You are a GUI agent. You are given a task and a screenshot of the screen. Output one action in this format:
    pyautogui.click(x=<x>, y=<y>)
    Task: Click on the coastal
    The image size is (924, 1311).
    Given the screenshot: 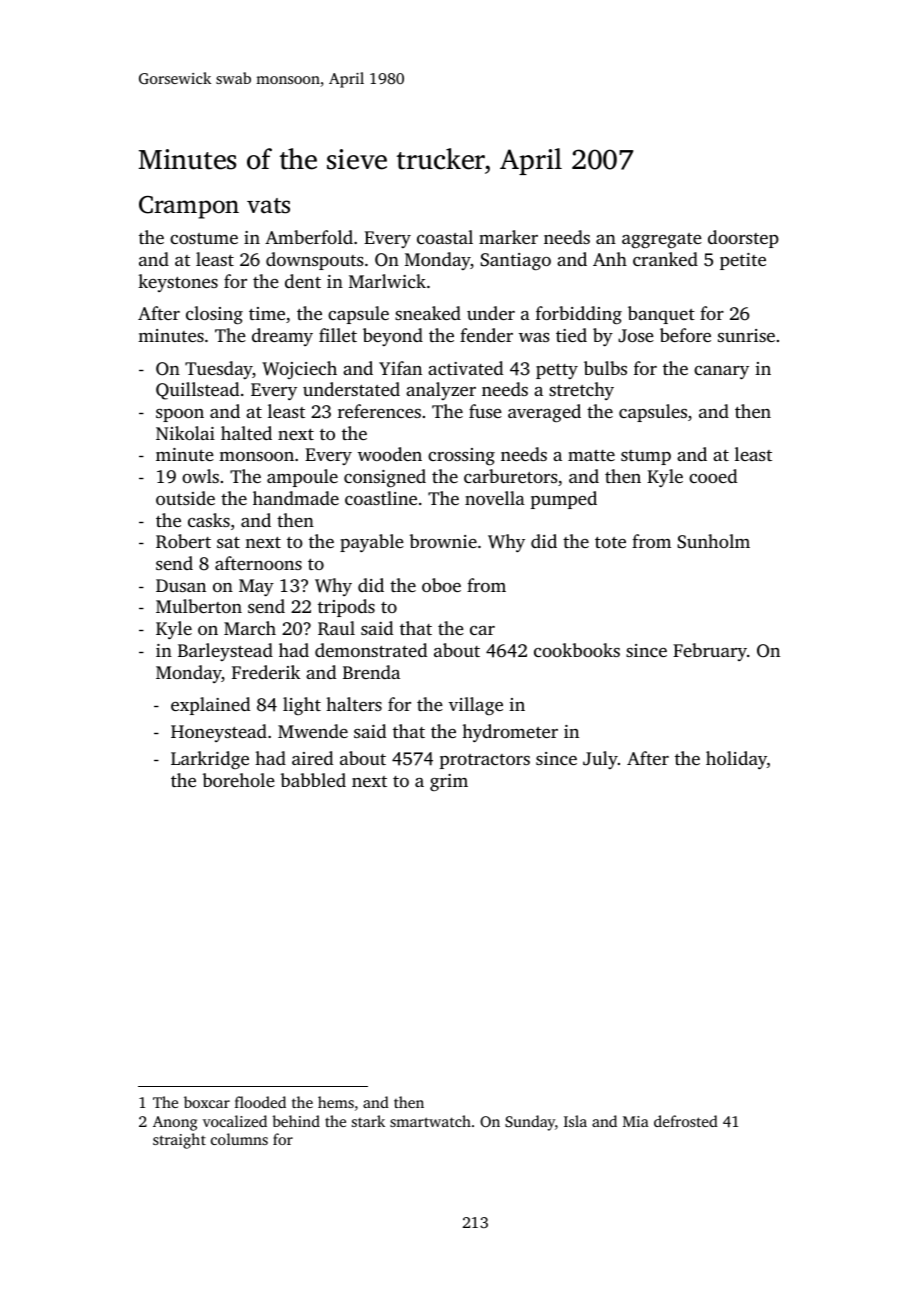 What is the action you would take?
    pyautogui.click(x=445, y=237)
